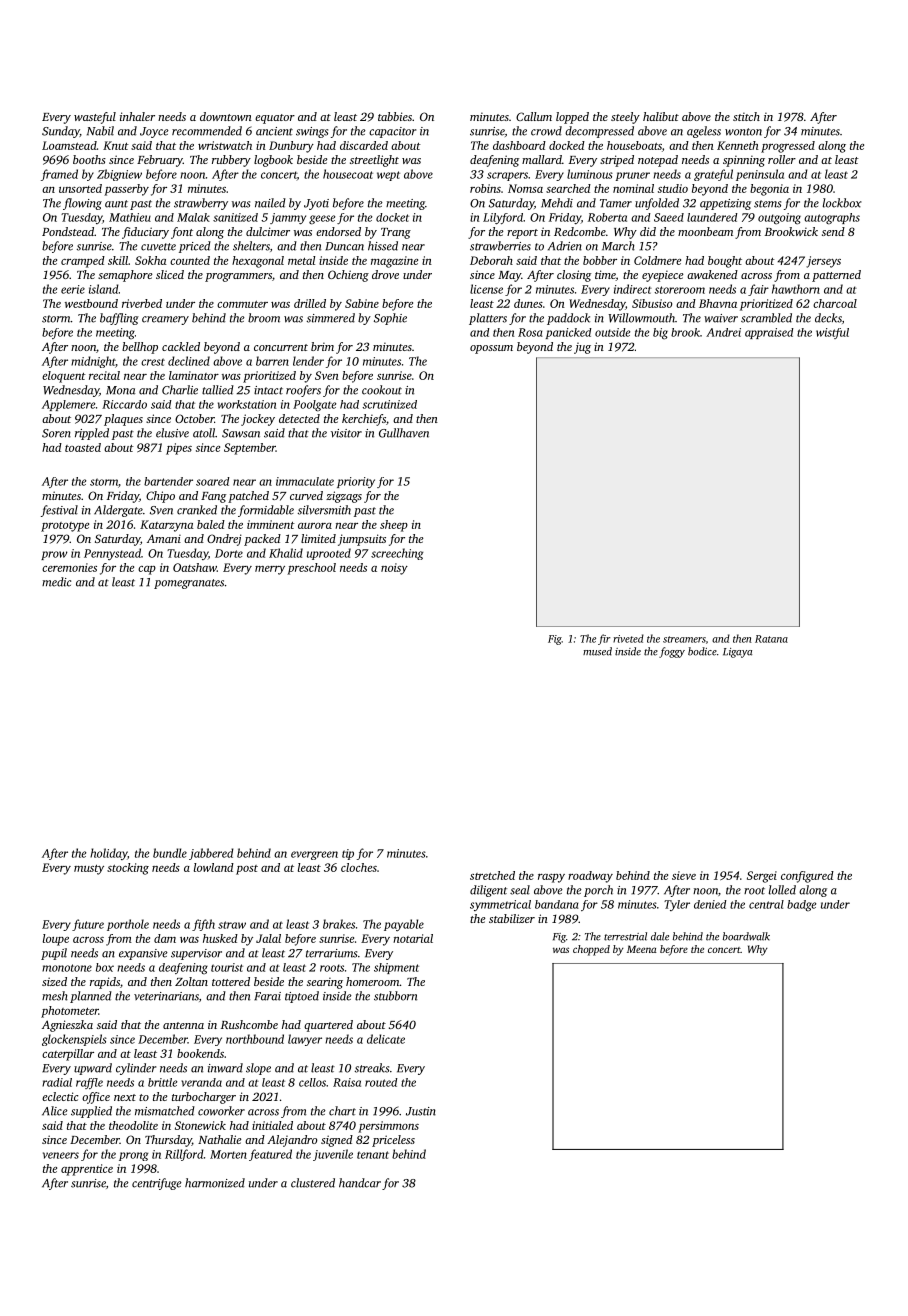 Image resolution: width=908 pixels, height=1316 pixels. Describe the element at coordinates (842, 203) in the screenshot. I see `lockbox` at that location.
